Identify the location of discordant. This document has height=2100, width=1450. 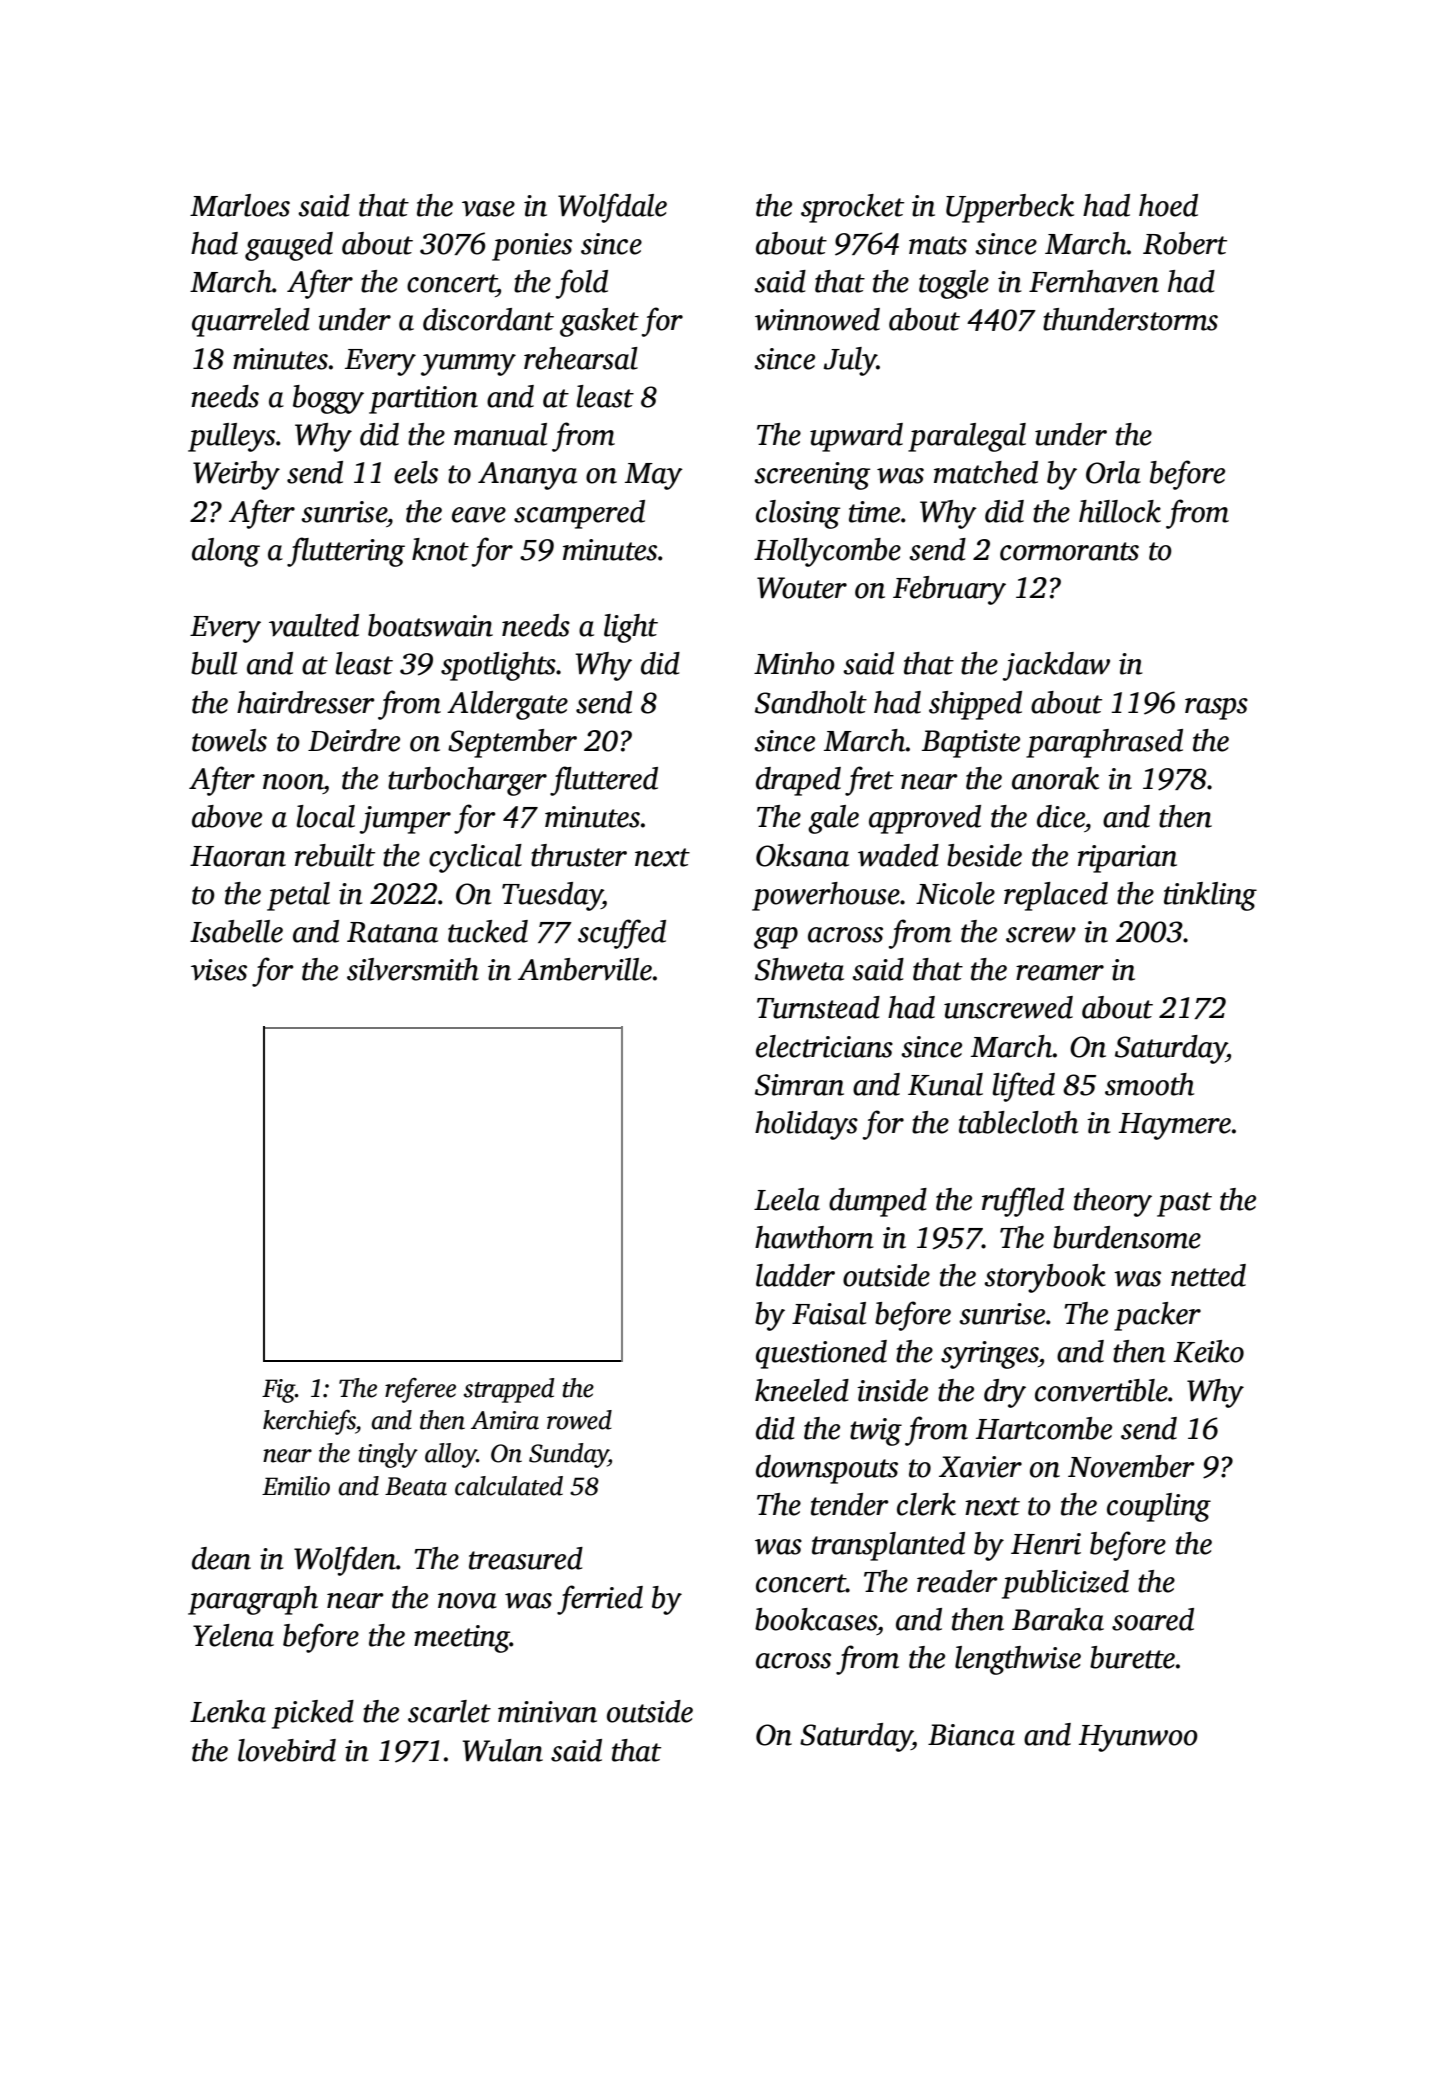
(488, 319).
